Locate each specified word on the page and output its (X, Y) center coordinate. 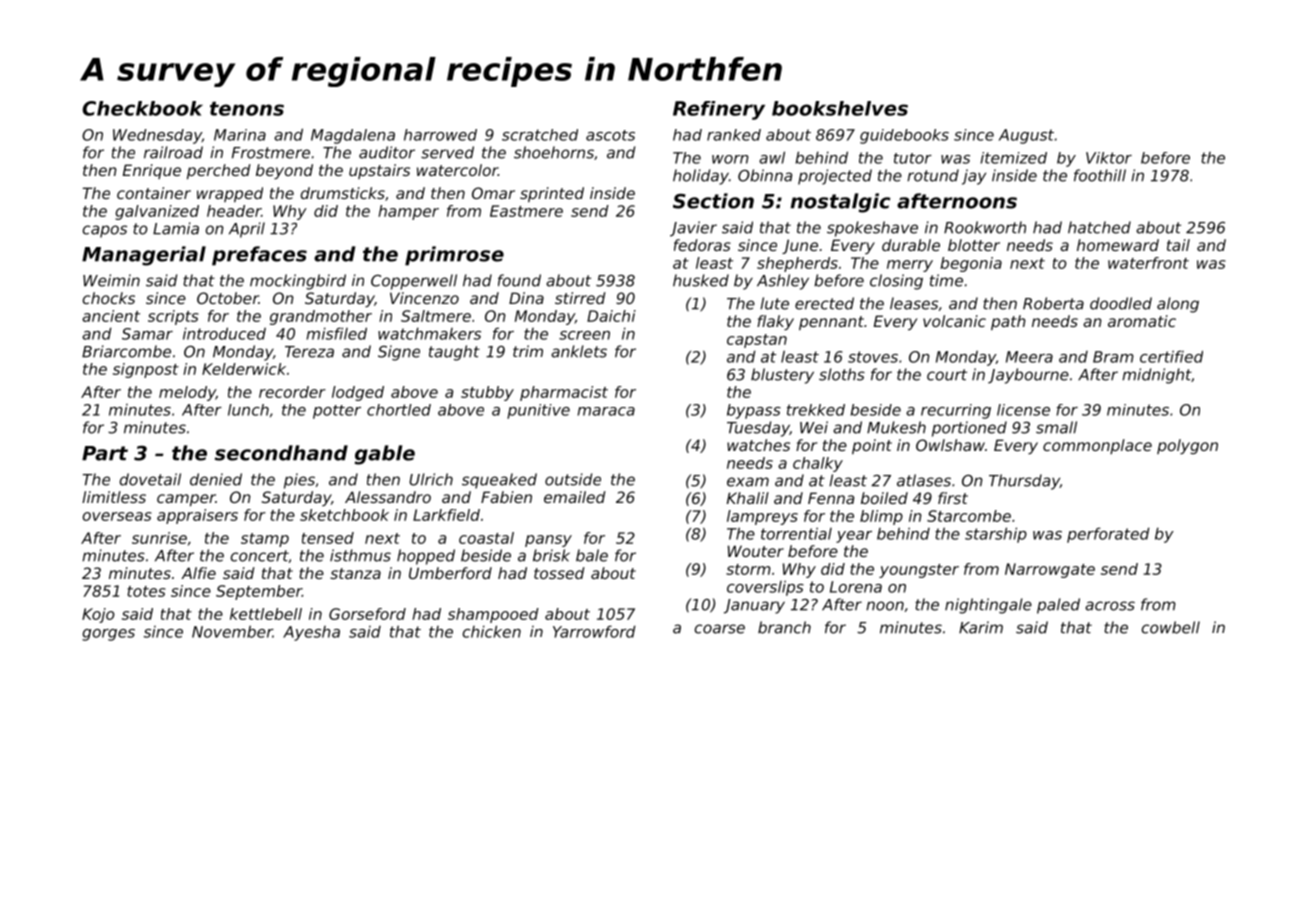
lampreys (762, 517)
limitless (114, 497)
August (1026, 136)
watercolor (457, 170)
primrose (454, 256)
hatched (1099, 227)
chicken (492, 631)
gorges (108, 635)
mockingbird (298, 282)
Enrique (152, 171)
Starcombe (969, 516)
